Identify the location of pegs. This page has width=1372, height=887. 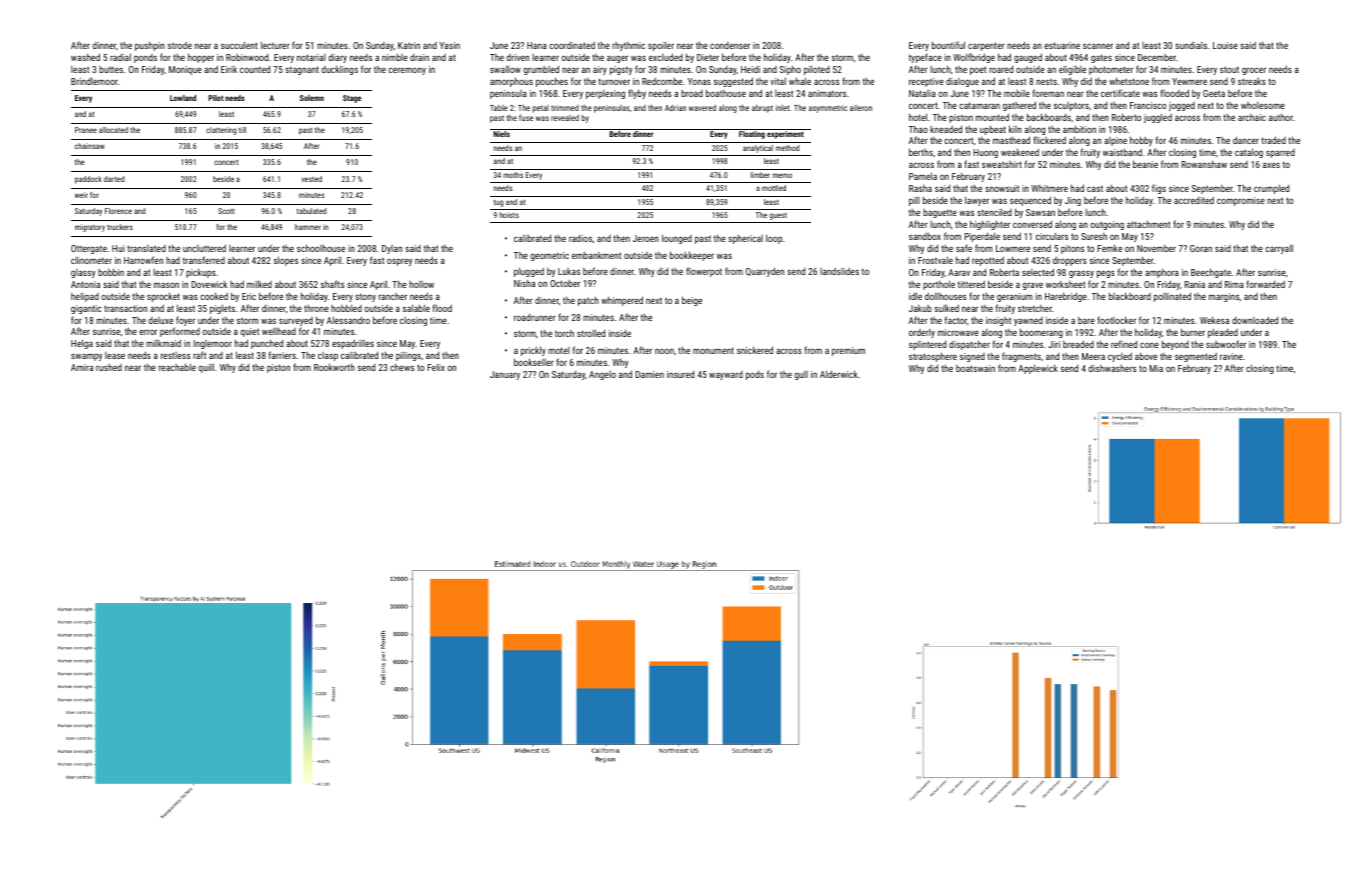
(1106, 274).
